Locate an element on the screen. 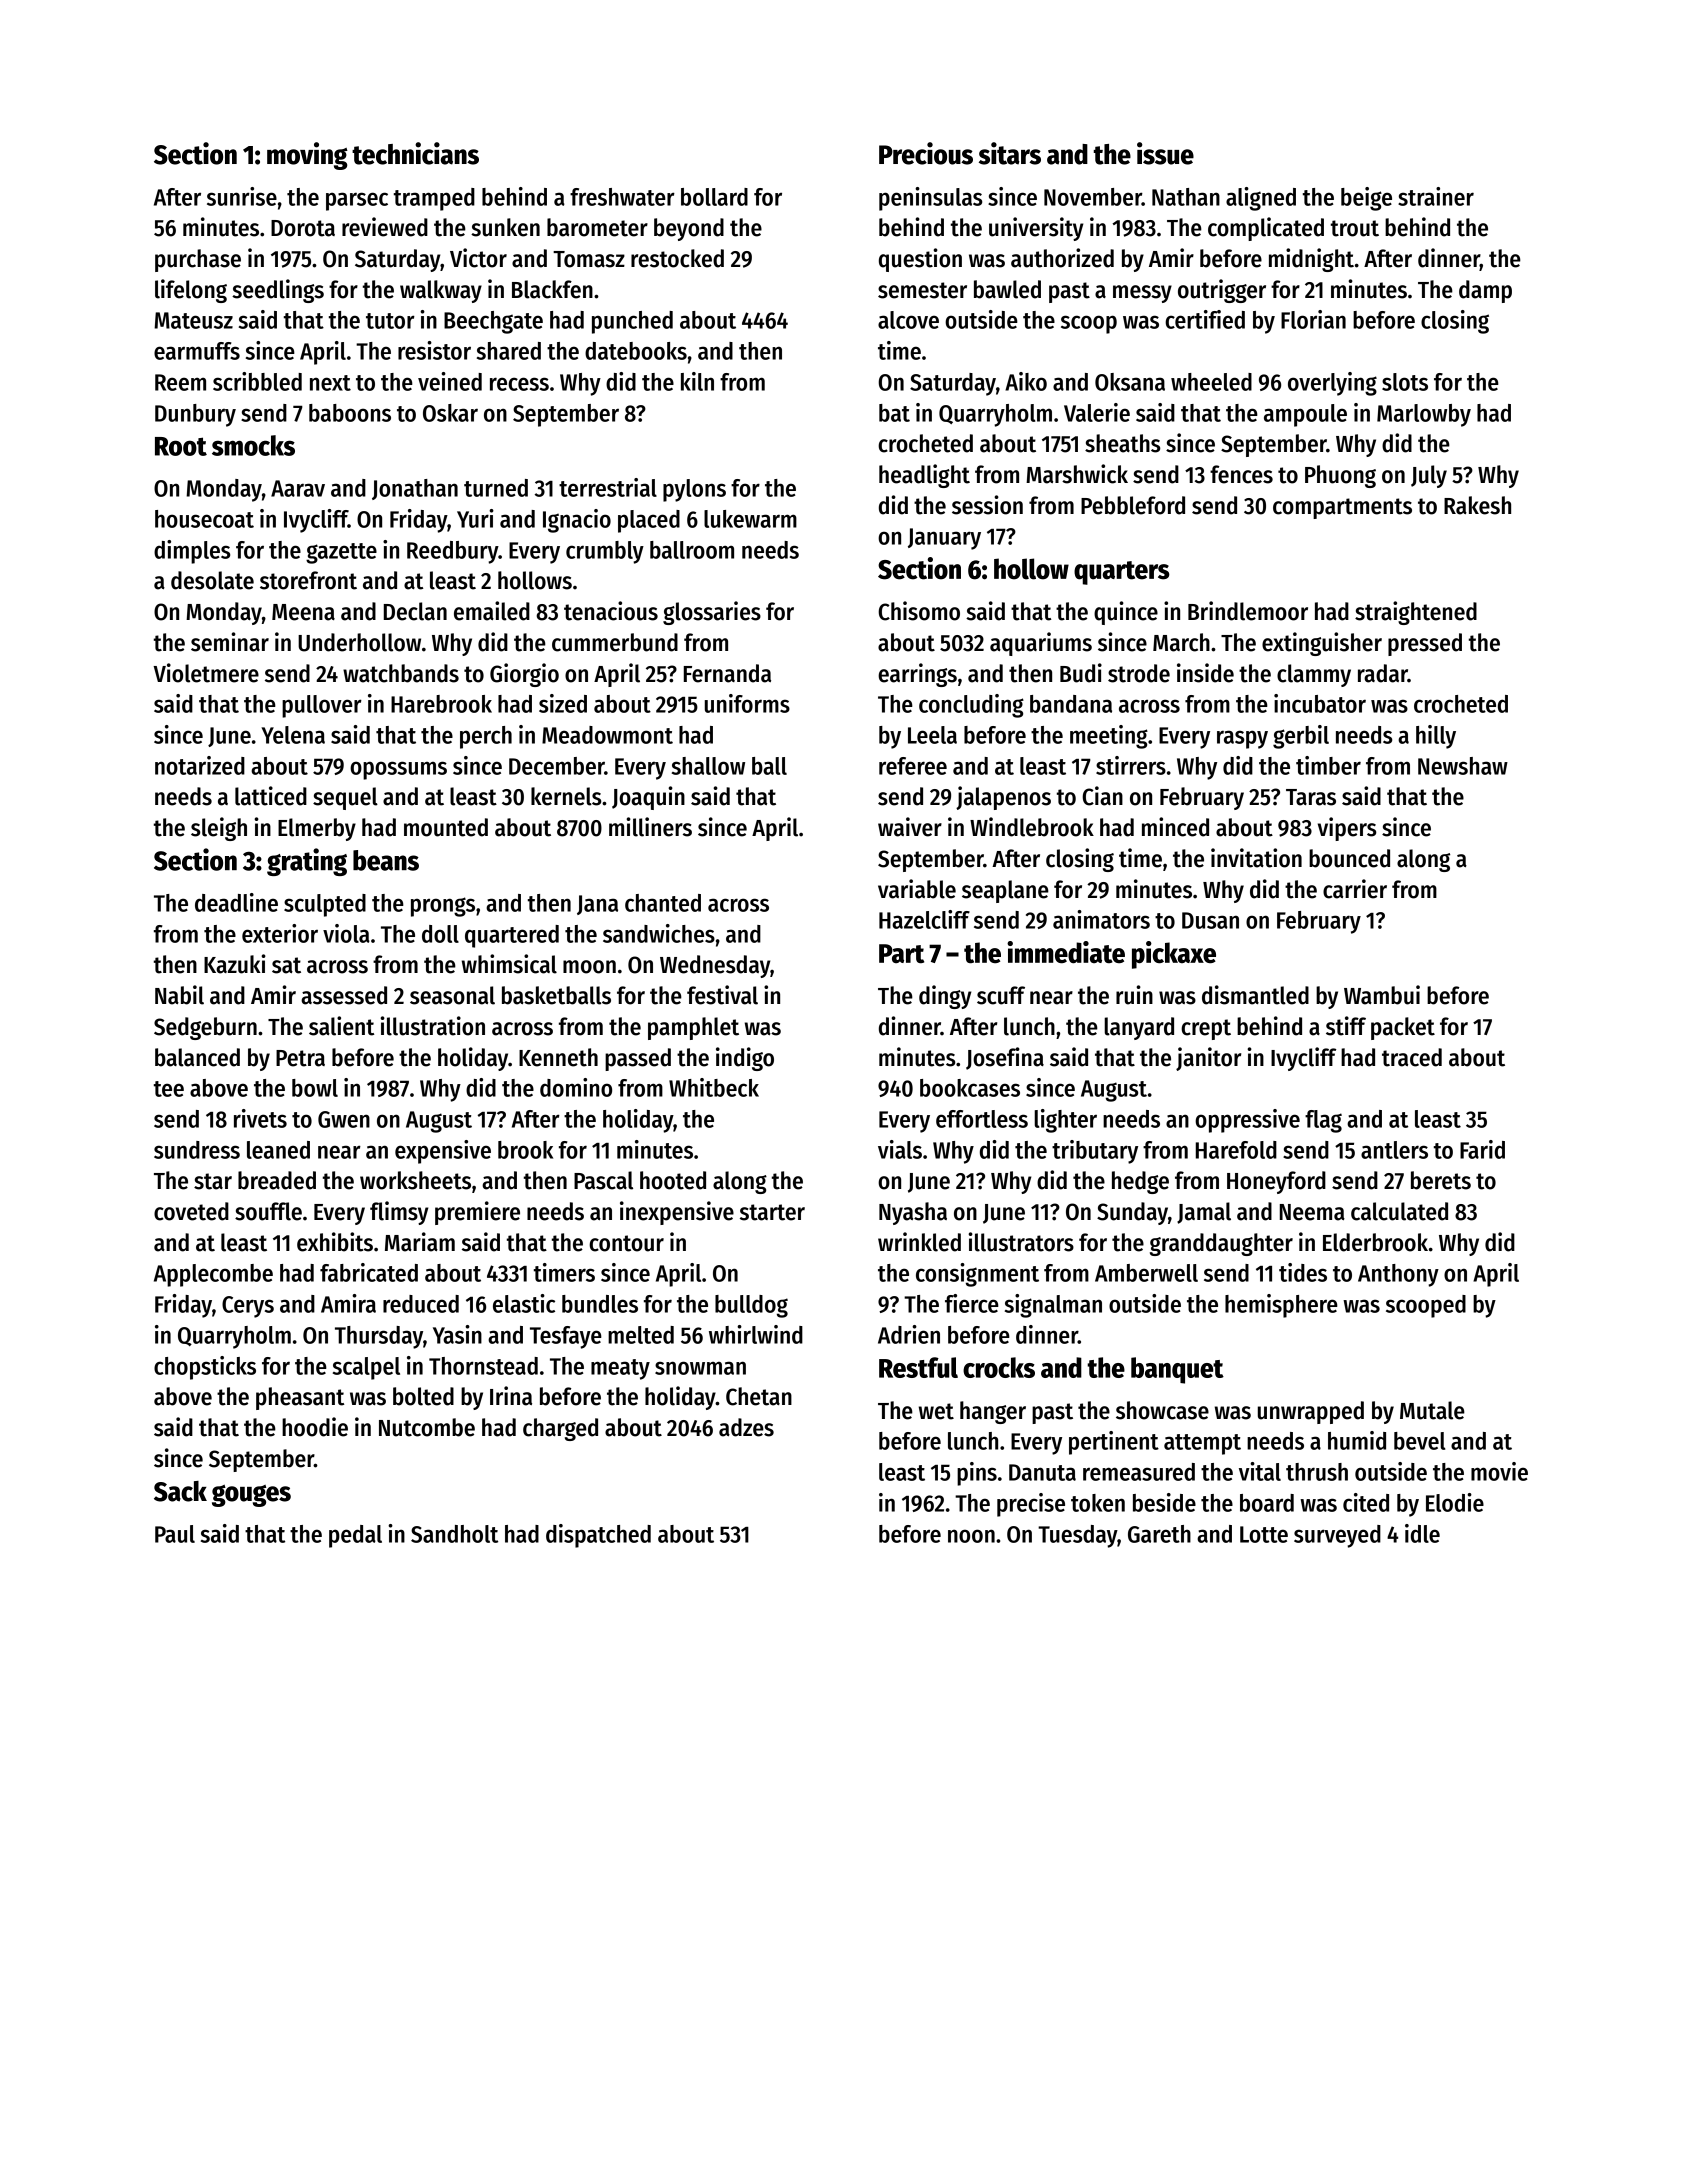 The image size is (1683, 2178). beige is located at coordinates (1366, 199).
